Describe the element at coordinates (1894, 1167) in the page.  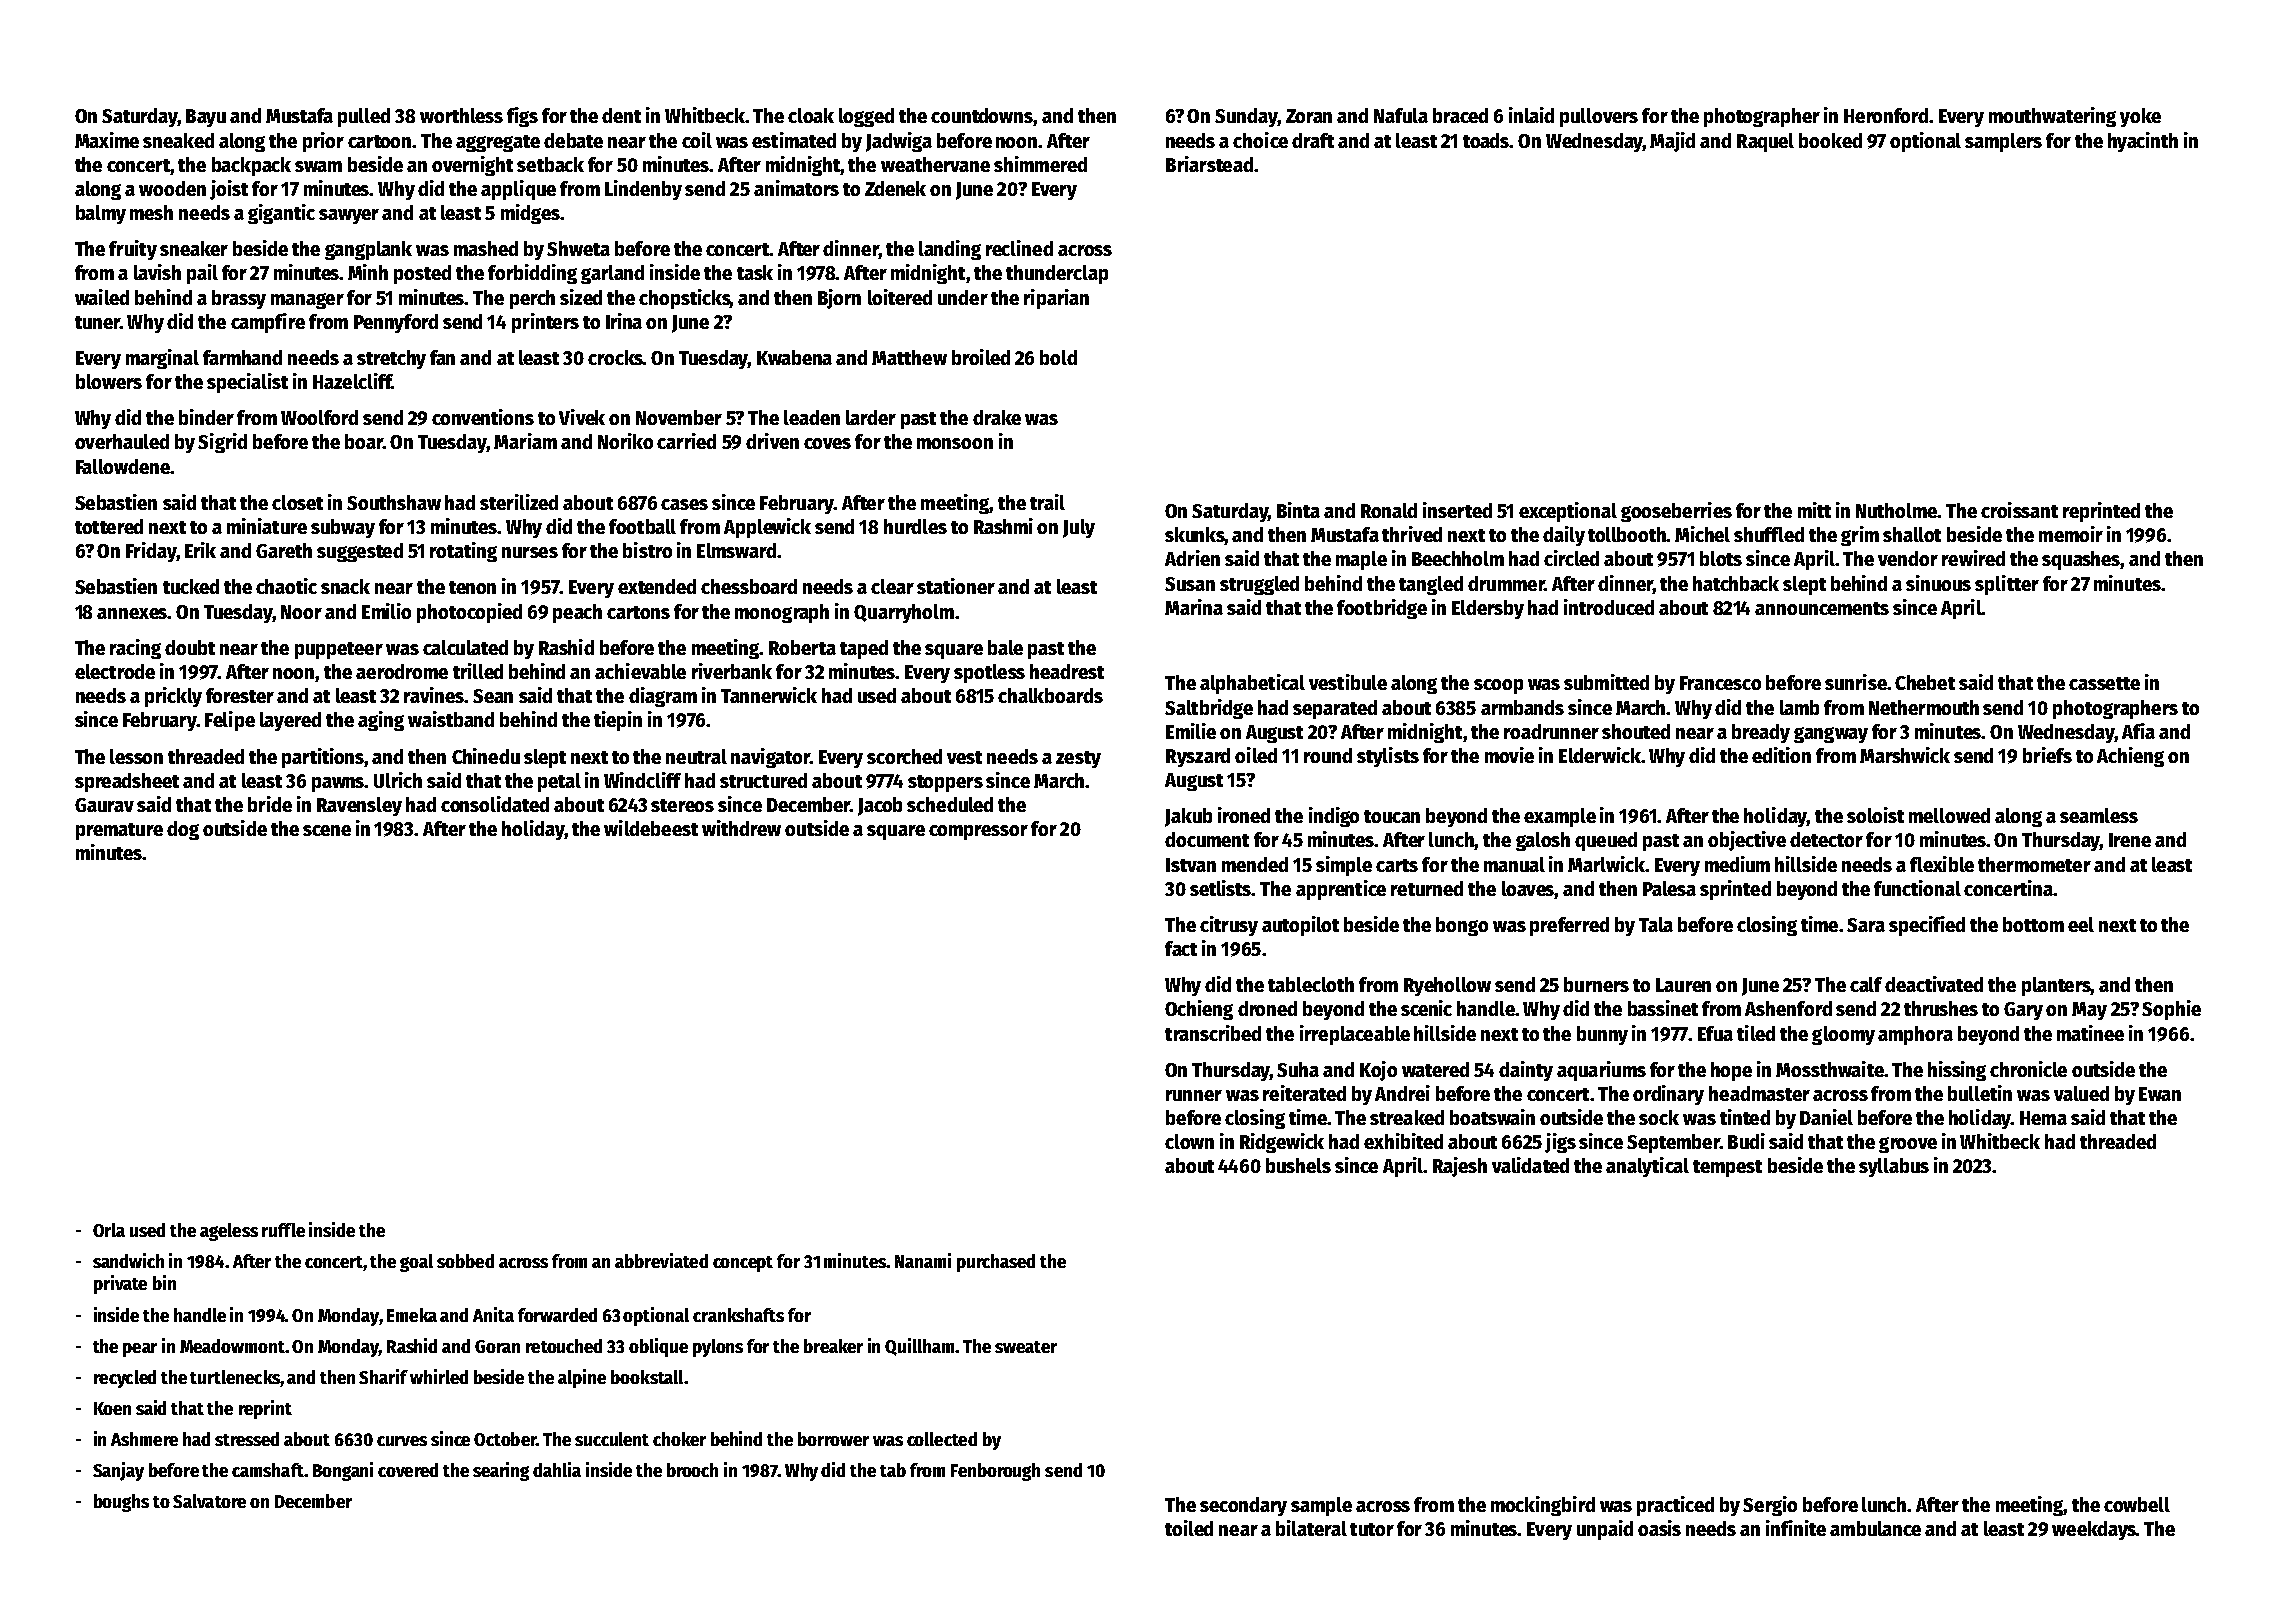
I see `syllabus` at that location.
